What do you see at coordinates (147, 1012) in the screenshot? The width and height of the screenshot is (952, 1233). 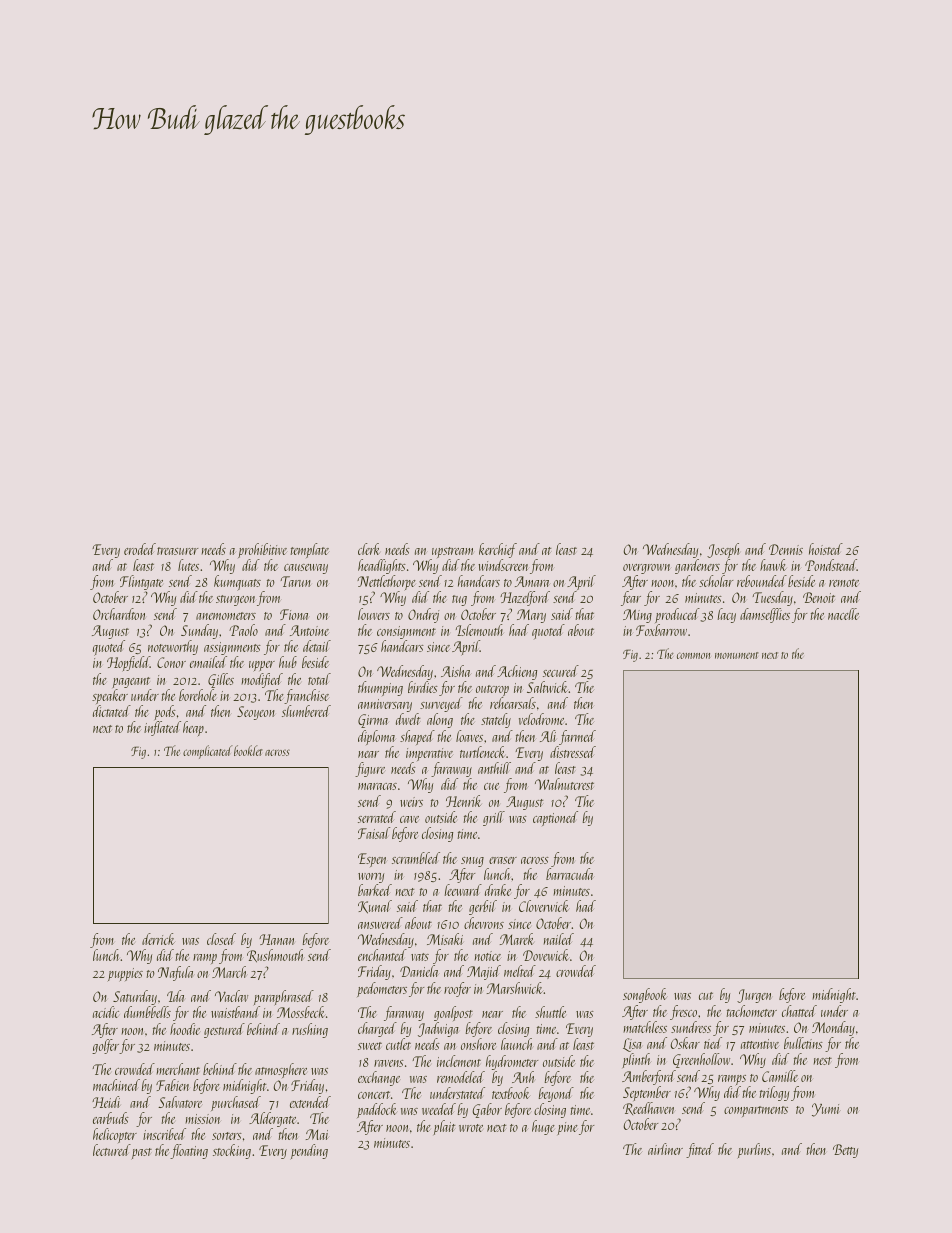 I see `dumbbells` at bounding box center [147, 1012].
